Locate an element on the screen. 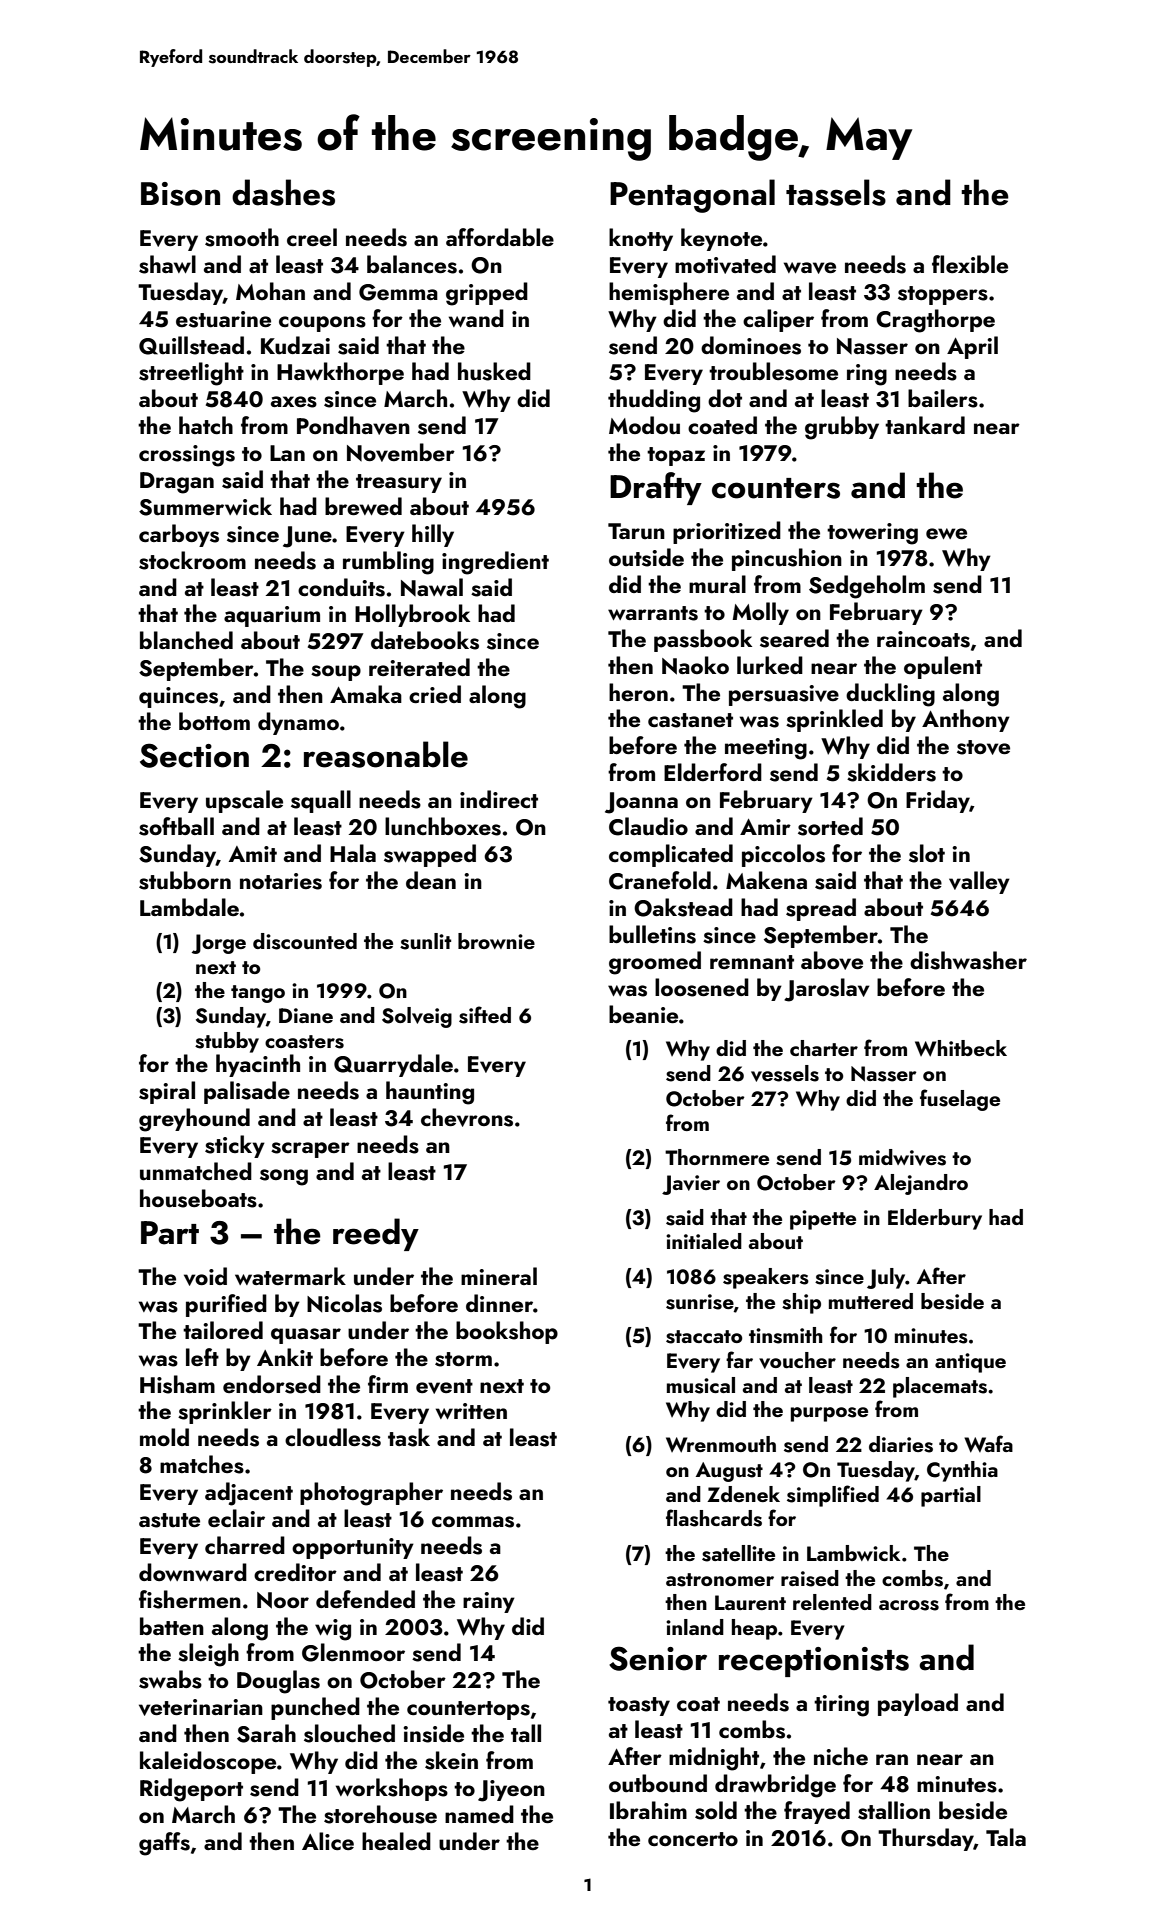 The width and height of the screenshot is (1167, 1922). inland is located at coordinates (695, 1627).
